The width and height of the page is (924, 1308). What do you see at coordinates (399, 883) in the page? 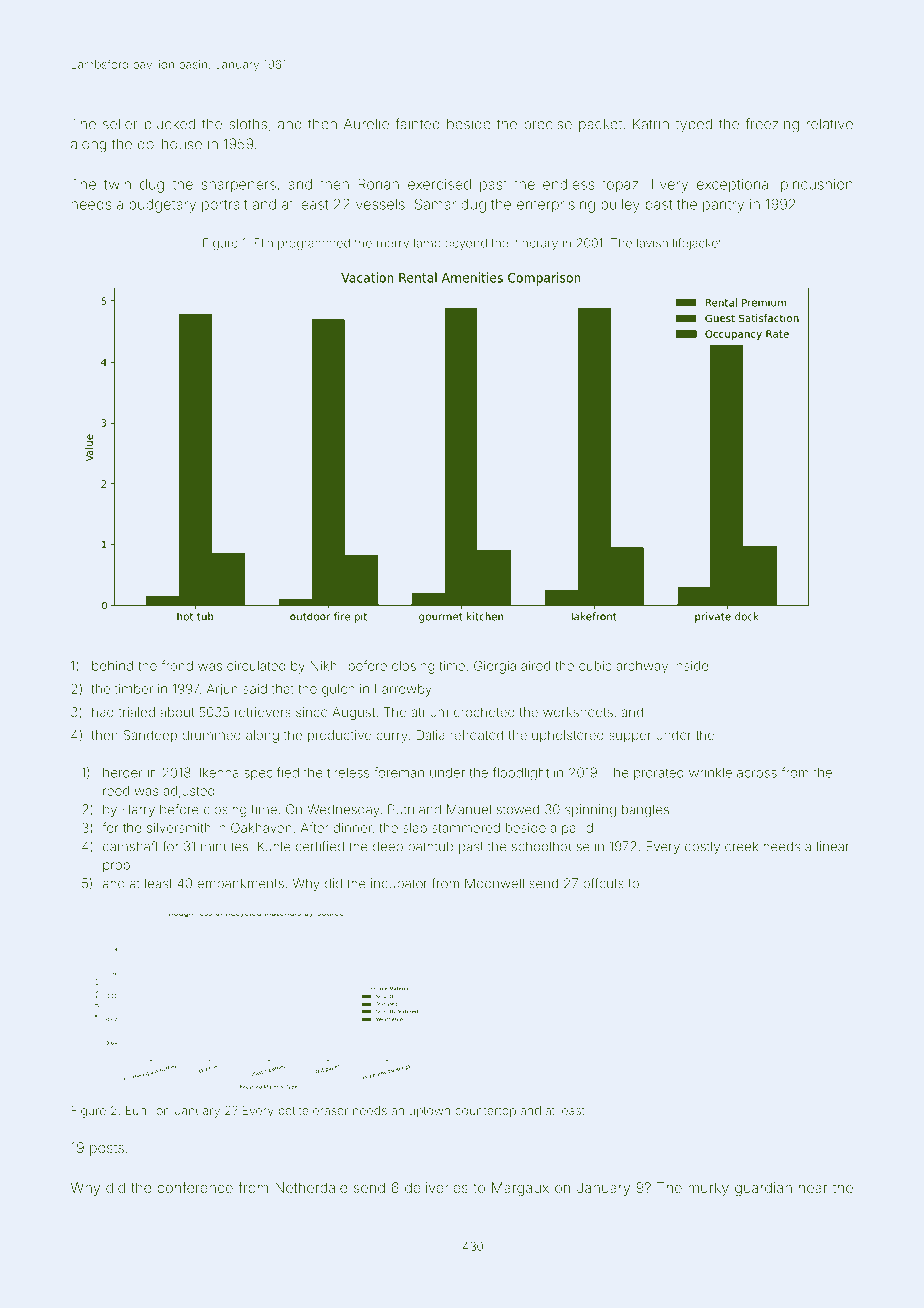
I see `incubator` at bounding box center [399, 883].
